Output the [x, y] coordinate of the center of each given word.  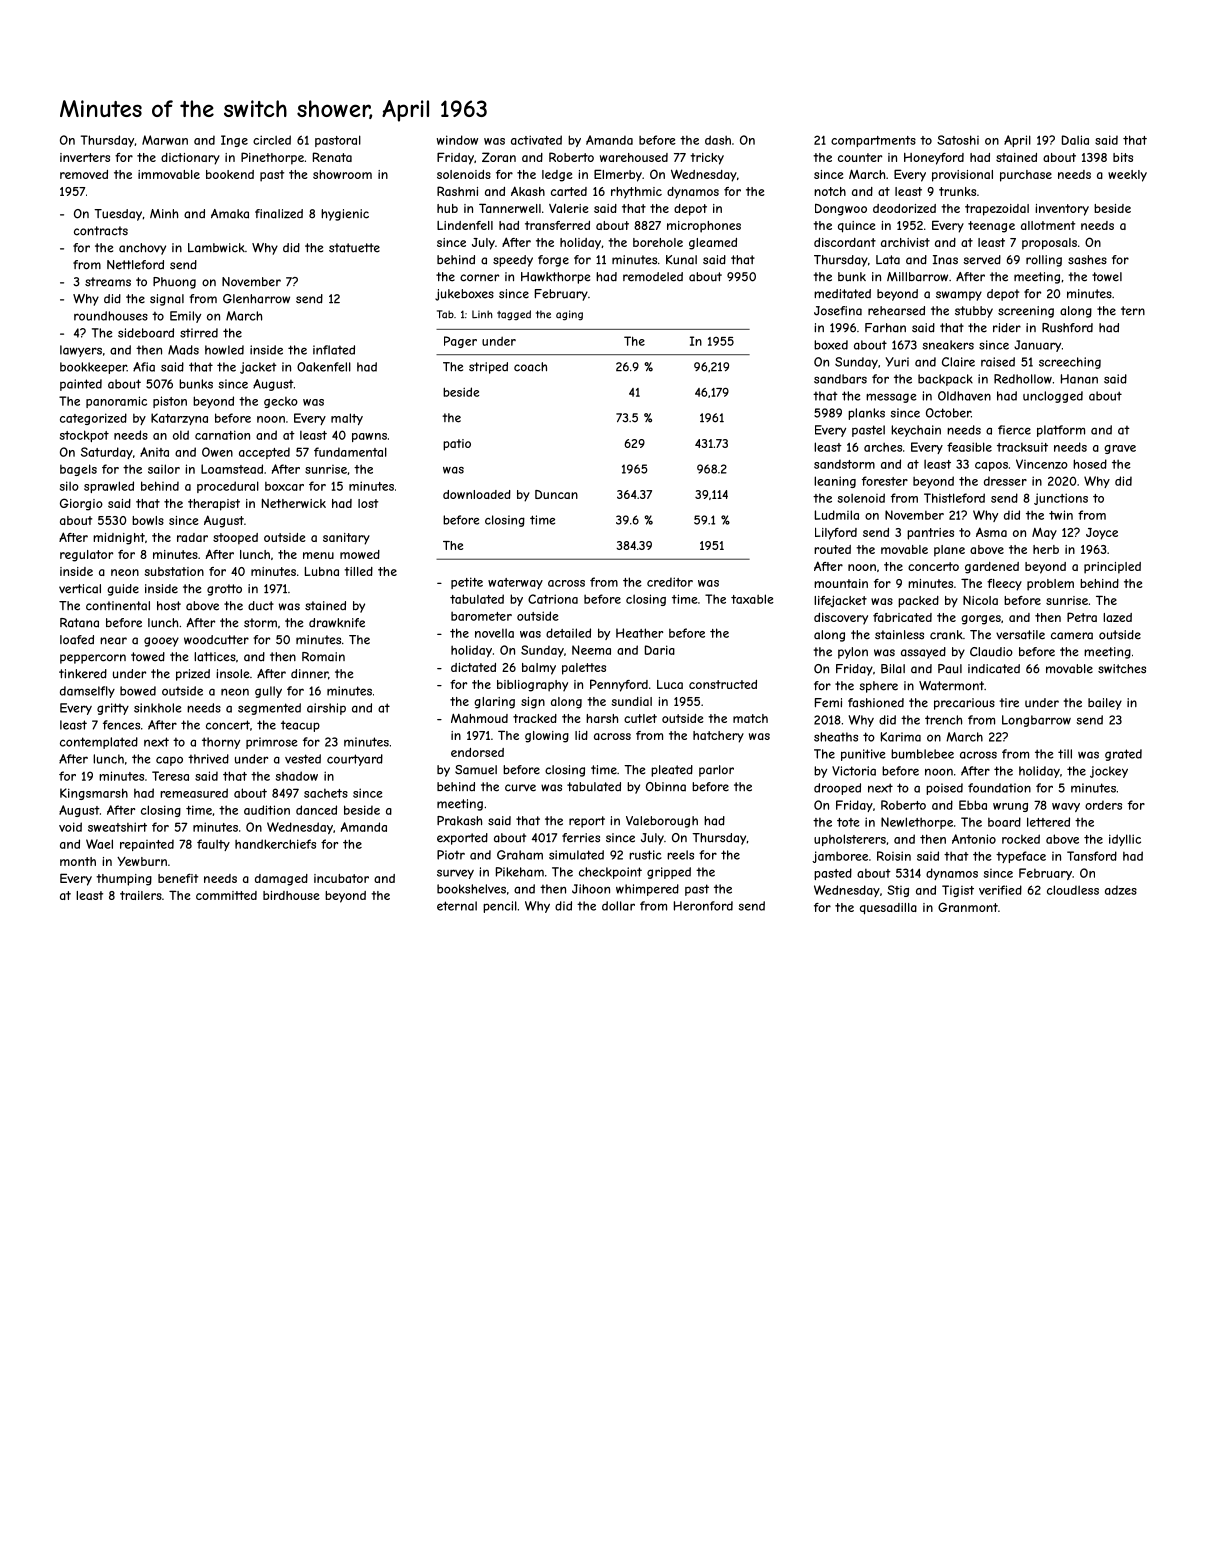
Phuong [174, 283]
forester [885, 481]
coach [530, 367]
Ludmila [837, 515]
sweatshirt [117, 827]
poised [944, 789]
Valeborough [662, 822]
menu [318, 555]
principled [1112, 568]
